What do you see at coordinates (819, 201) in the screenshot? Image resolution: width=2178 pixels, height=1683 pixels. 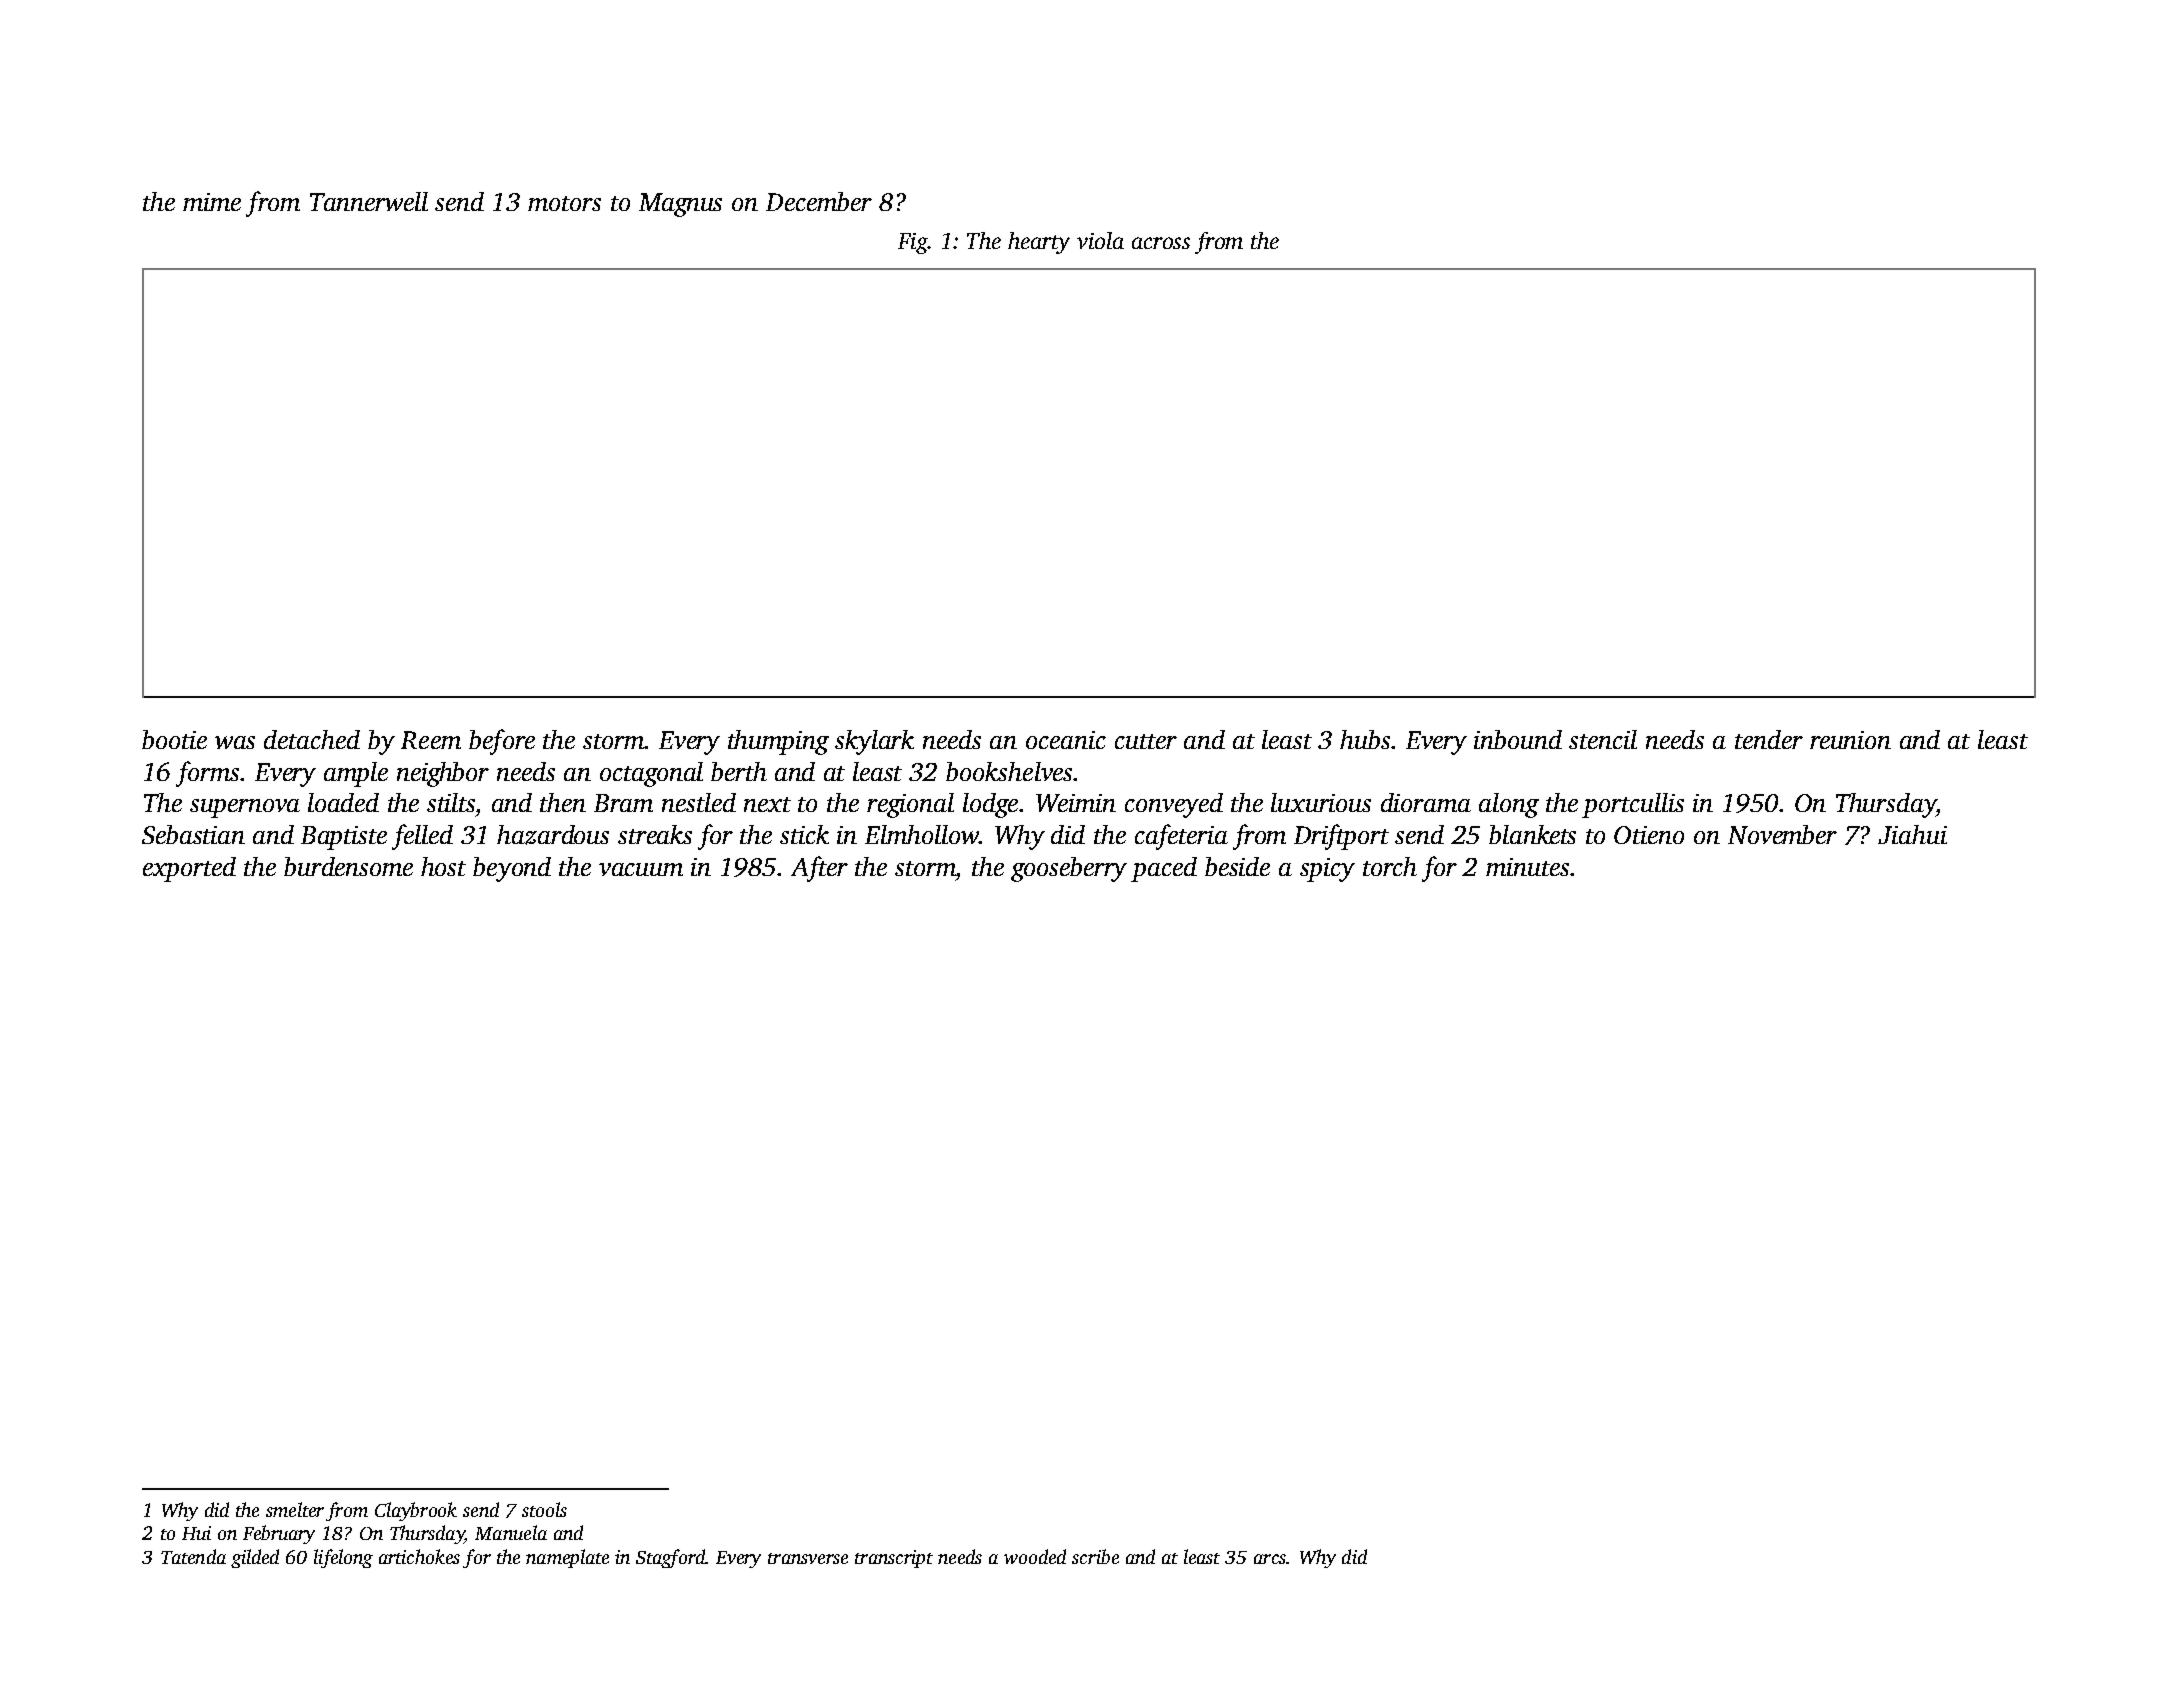 I see `December` at bounding box center [819, 201].
